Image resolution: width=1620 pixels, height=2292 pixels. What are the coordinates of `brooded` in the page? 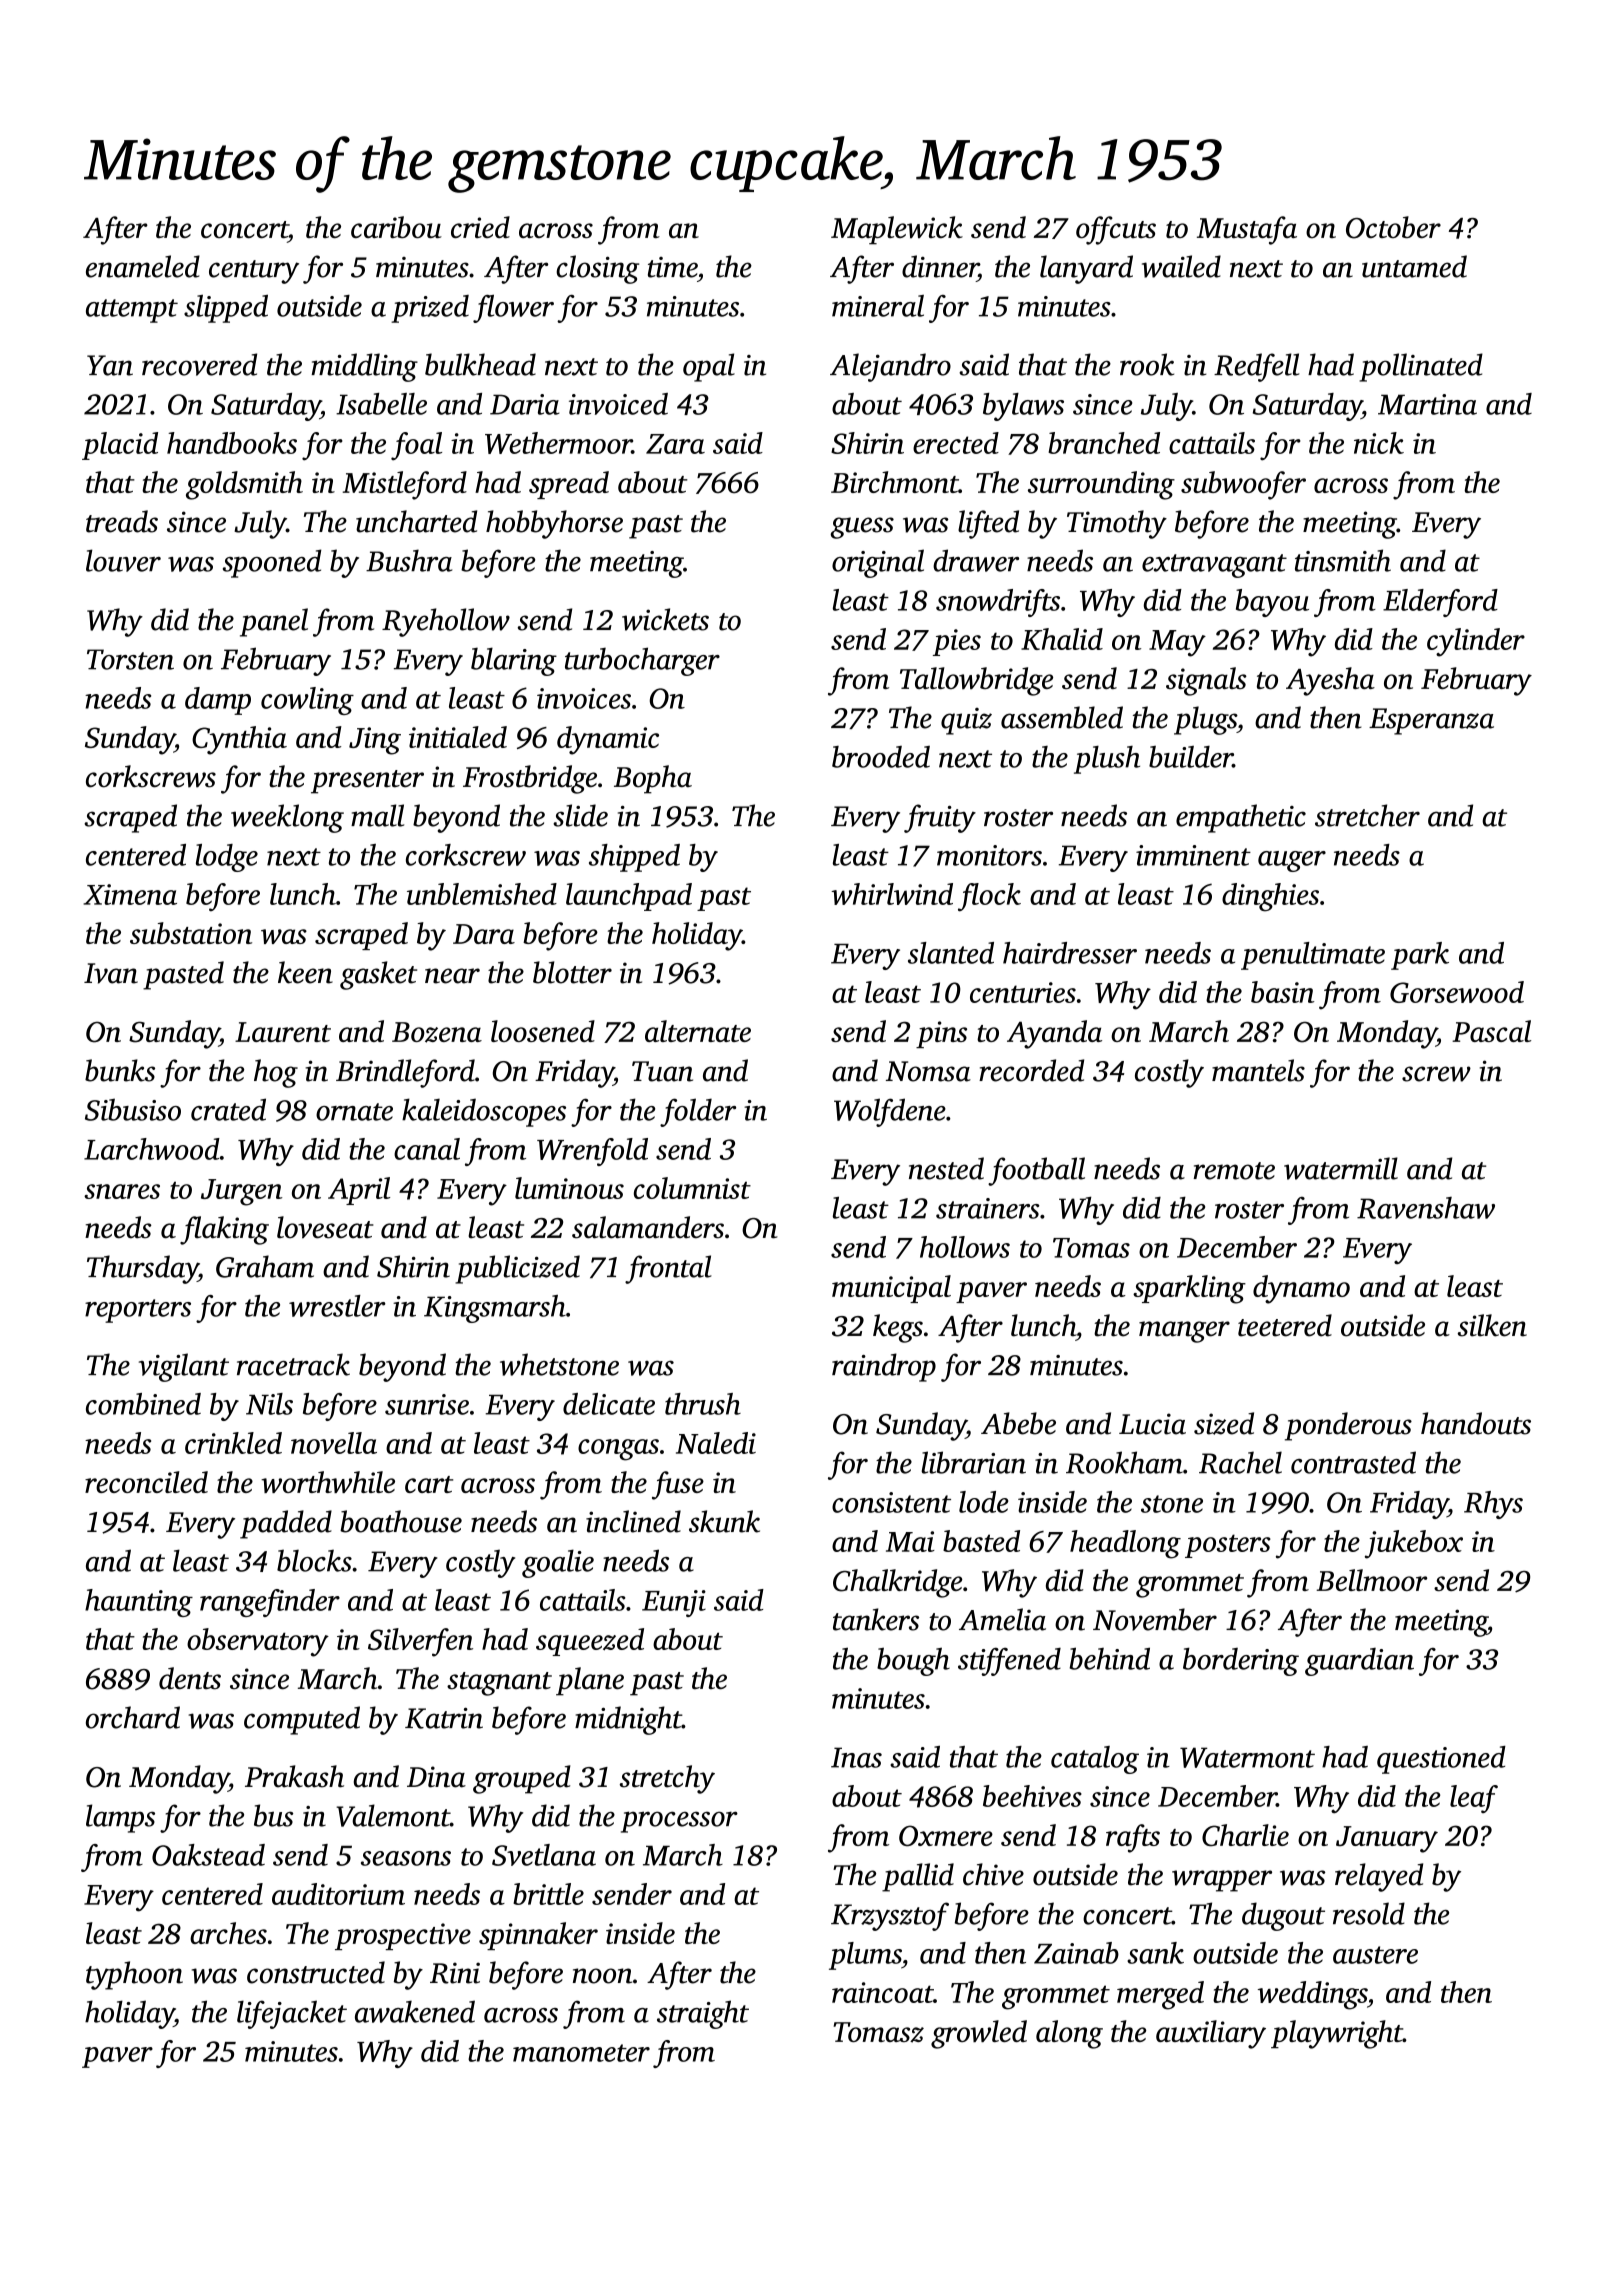 It's located at (881, 757).
